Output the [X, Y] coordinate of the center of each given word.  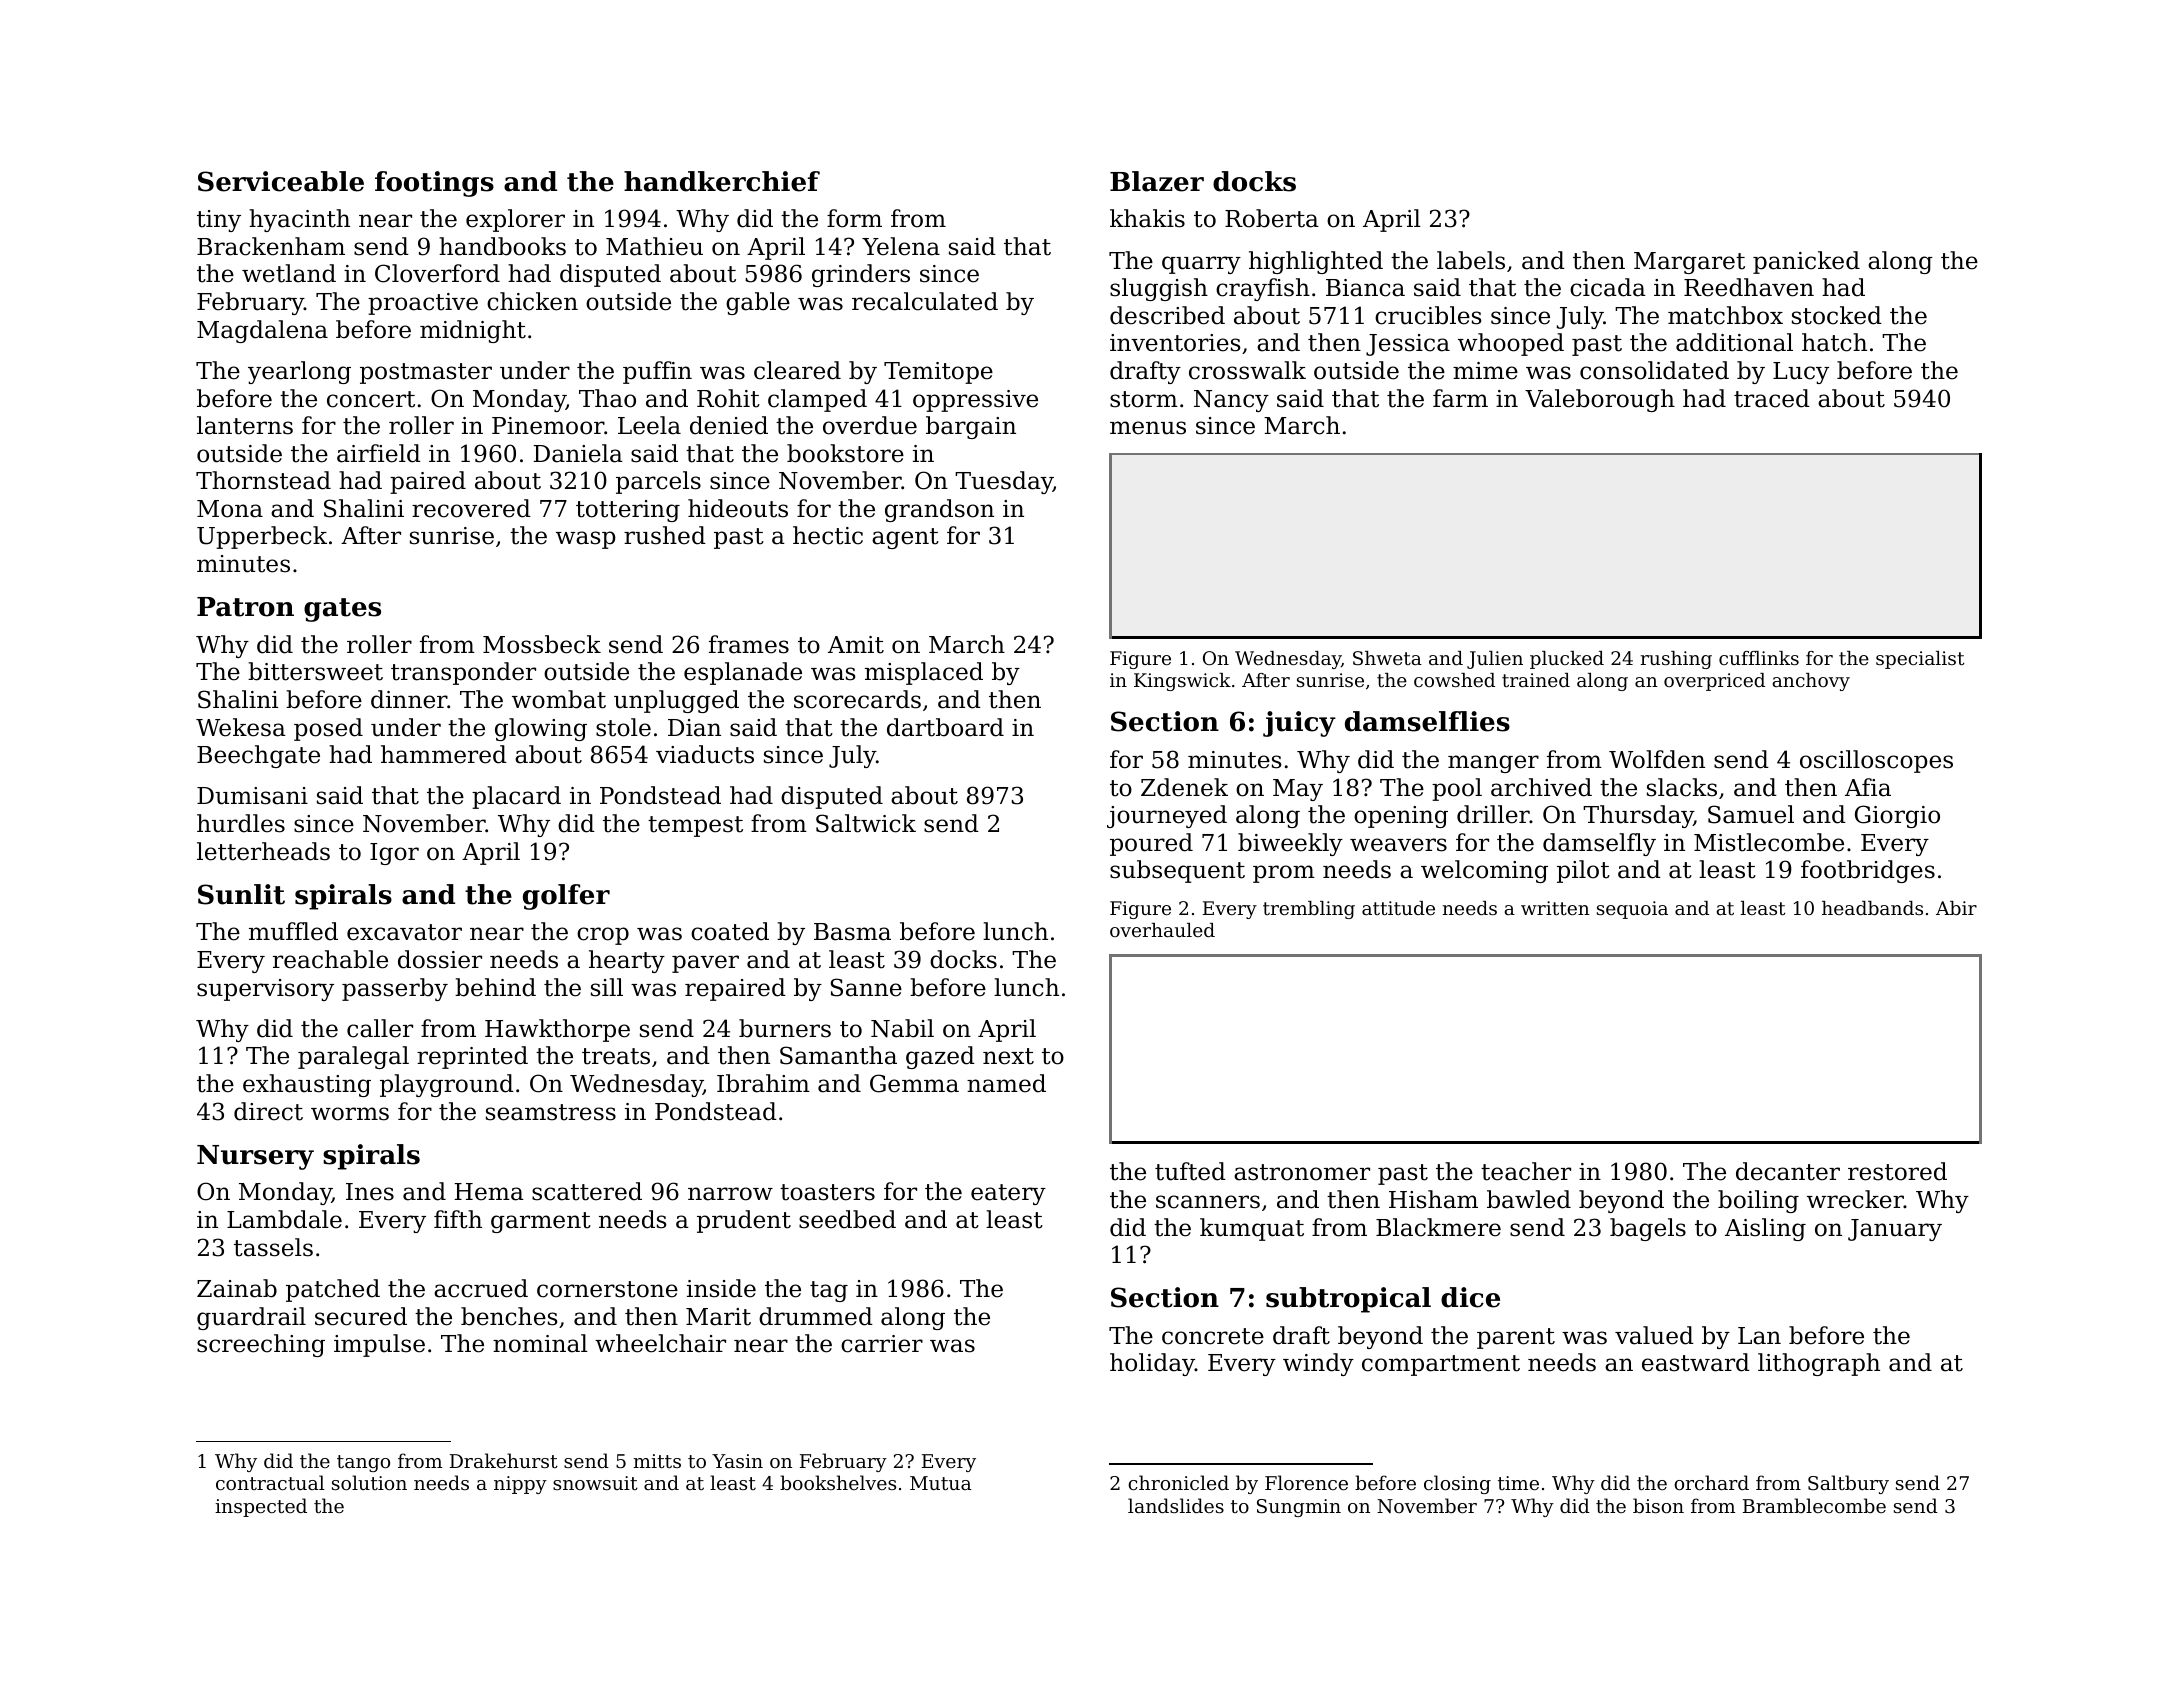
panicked [1806, 262]
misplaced [924, 673]
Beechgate [258, 756]
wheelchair [660, 1343]
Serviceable [281, 181]
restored [1897, 1171]
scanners [1208, 1202]
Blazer [1157, 181]
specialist [1920, 660]
